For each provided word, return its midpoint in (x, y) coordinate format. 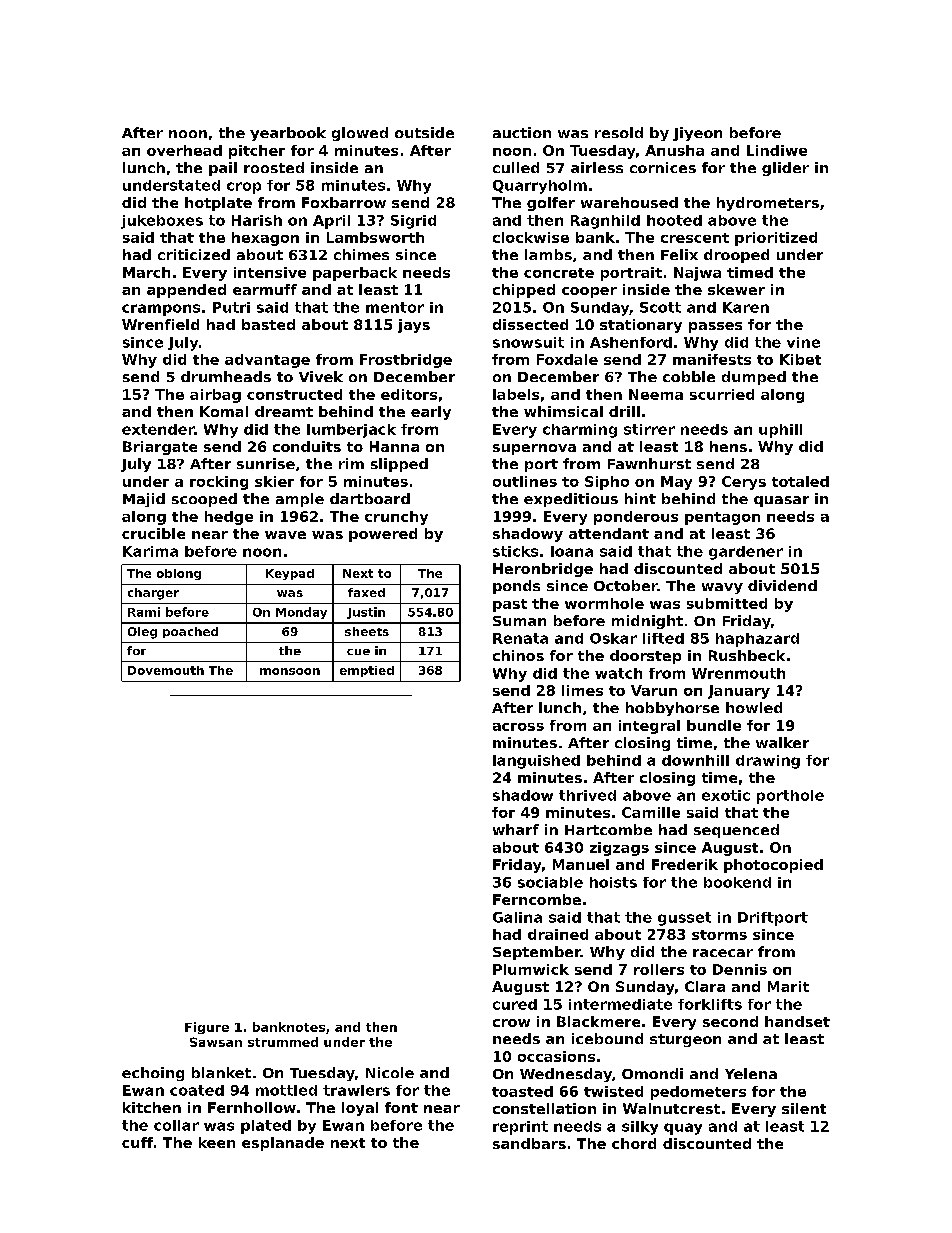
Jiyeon (697, 134)
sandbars (529, 1143)
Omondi (652, 1073)
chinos (518, 655)
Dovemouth (166, 670)
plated (266, 1127)
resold (619, 132)
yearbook (288, 134)
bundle (714, 725)
